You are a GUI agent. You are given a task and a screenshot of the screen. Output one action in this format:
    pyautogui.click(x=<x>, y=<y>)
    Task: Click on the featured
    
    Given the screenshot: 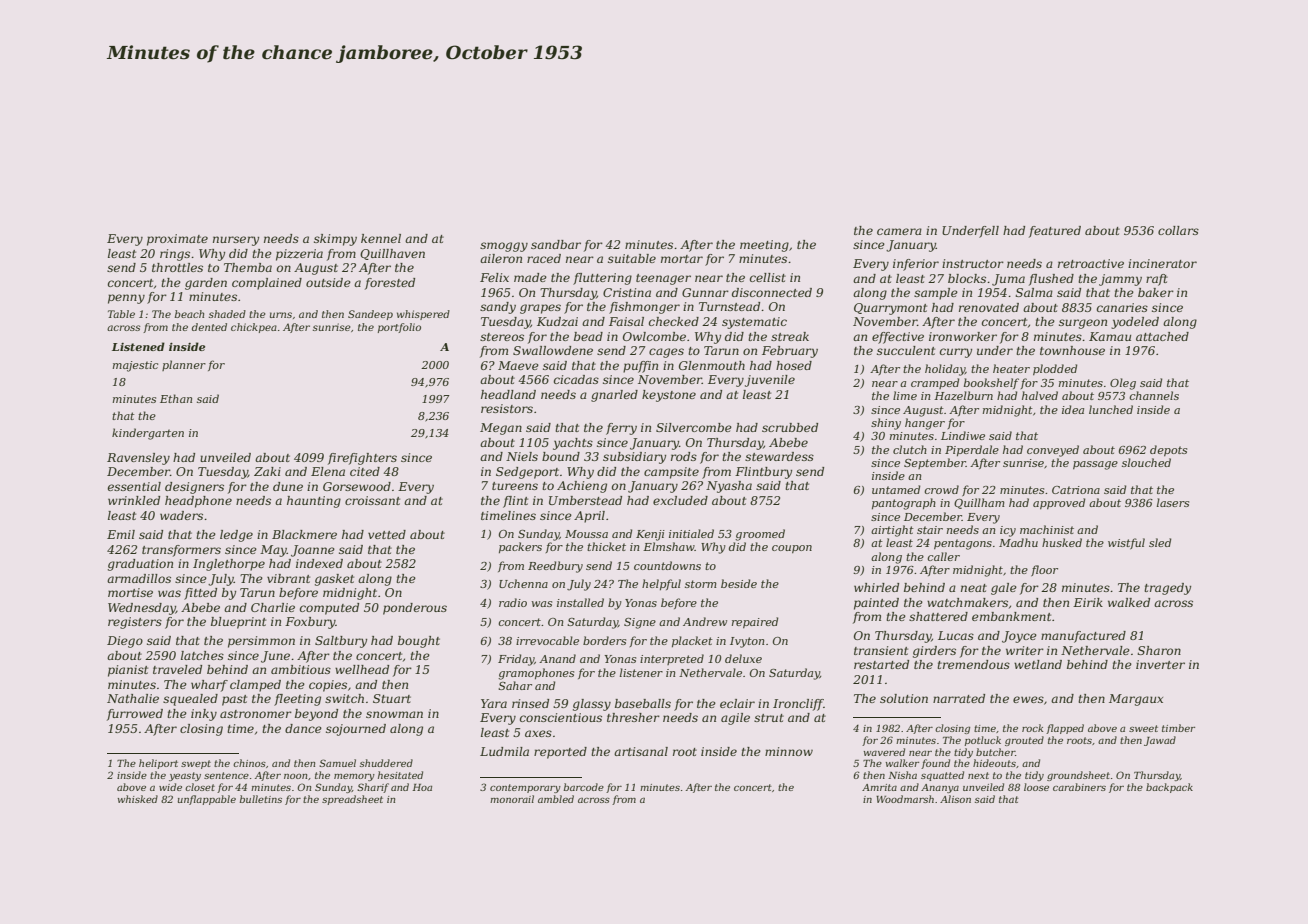 What is the action you would take?
    pyautogui.click(x=1055, y=232)
